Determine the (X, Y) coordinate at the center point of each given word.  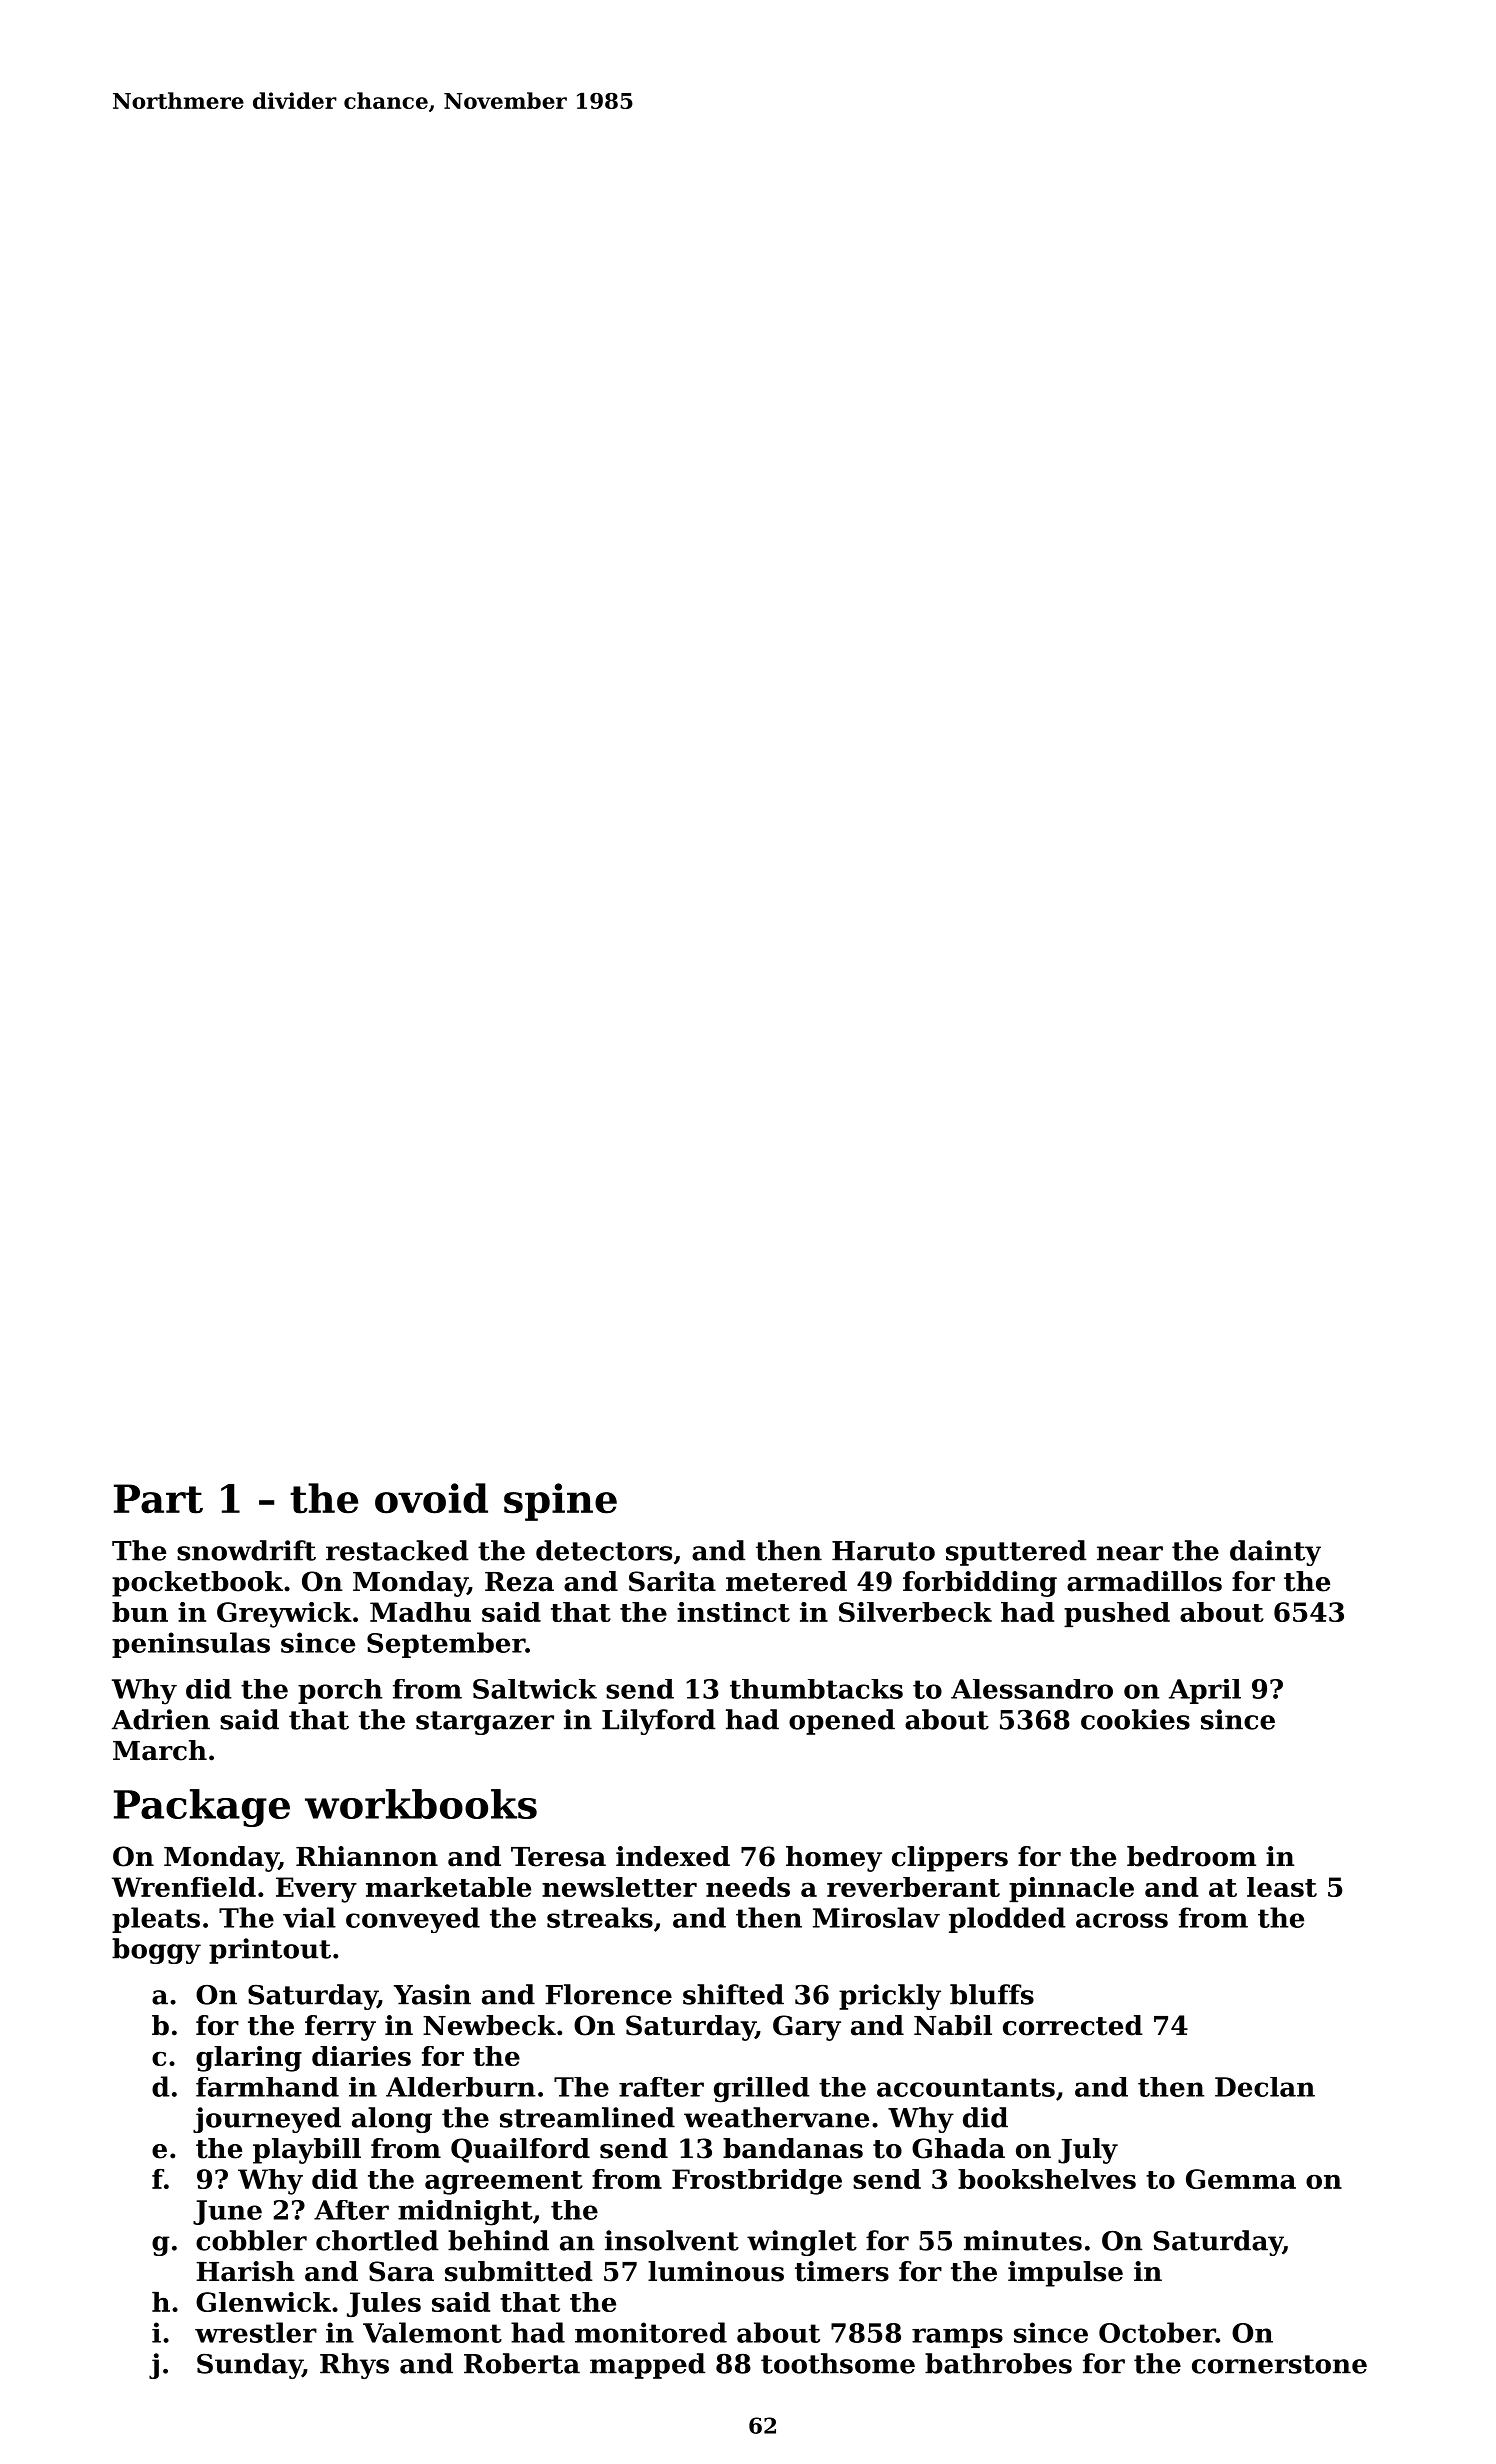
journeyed (267, 2120)
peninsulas (191, 1645)
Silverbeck (915, 1612)
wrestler (256, 2332)
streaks (600, 1917)
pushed (1117, 1614)
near (1130, 1553)
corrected (1073, 2025)
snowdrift (246, 1550)
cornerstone (1279, 2364)
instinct (733, 1612)
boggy (156, 1951)
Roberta (522, 2363)
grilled (762, 2090)
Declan (1265, 2087)
